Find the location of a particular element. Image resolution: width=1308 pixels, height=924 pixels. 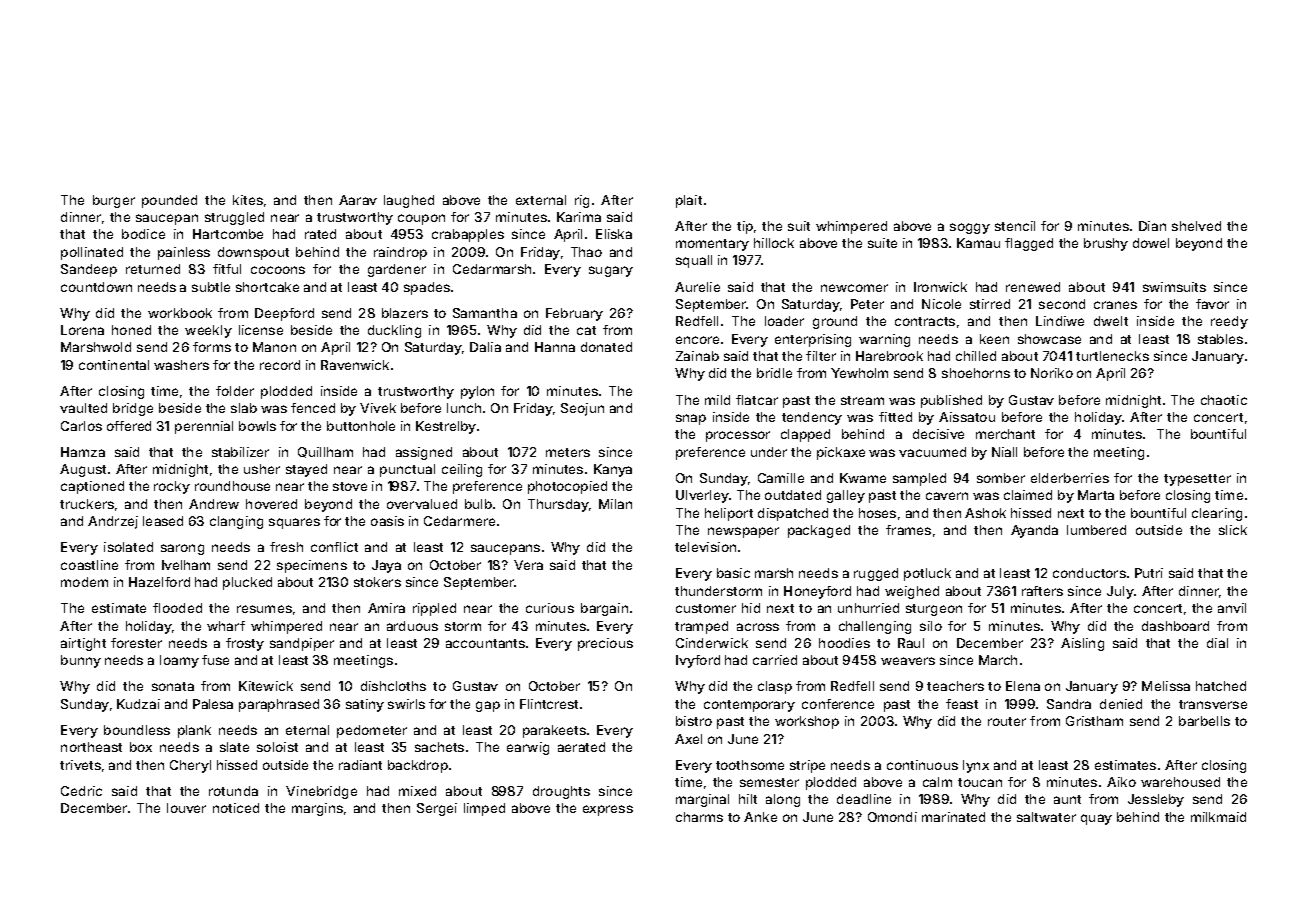

soggy is located at coordinates (970, 228).
